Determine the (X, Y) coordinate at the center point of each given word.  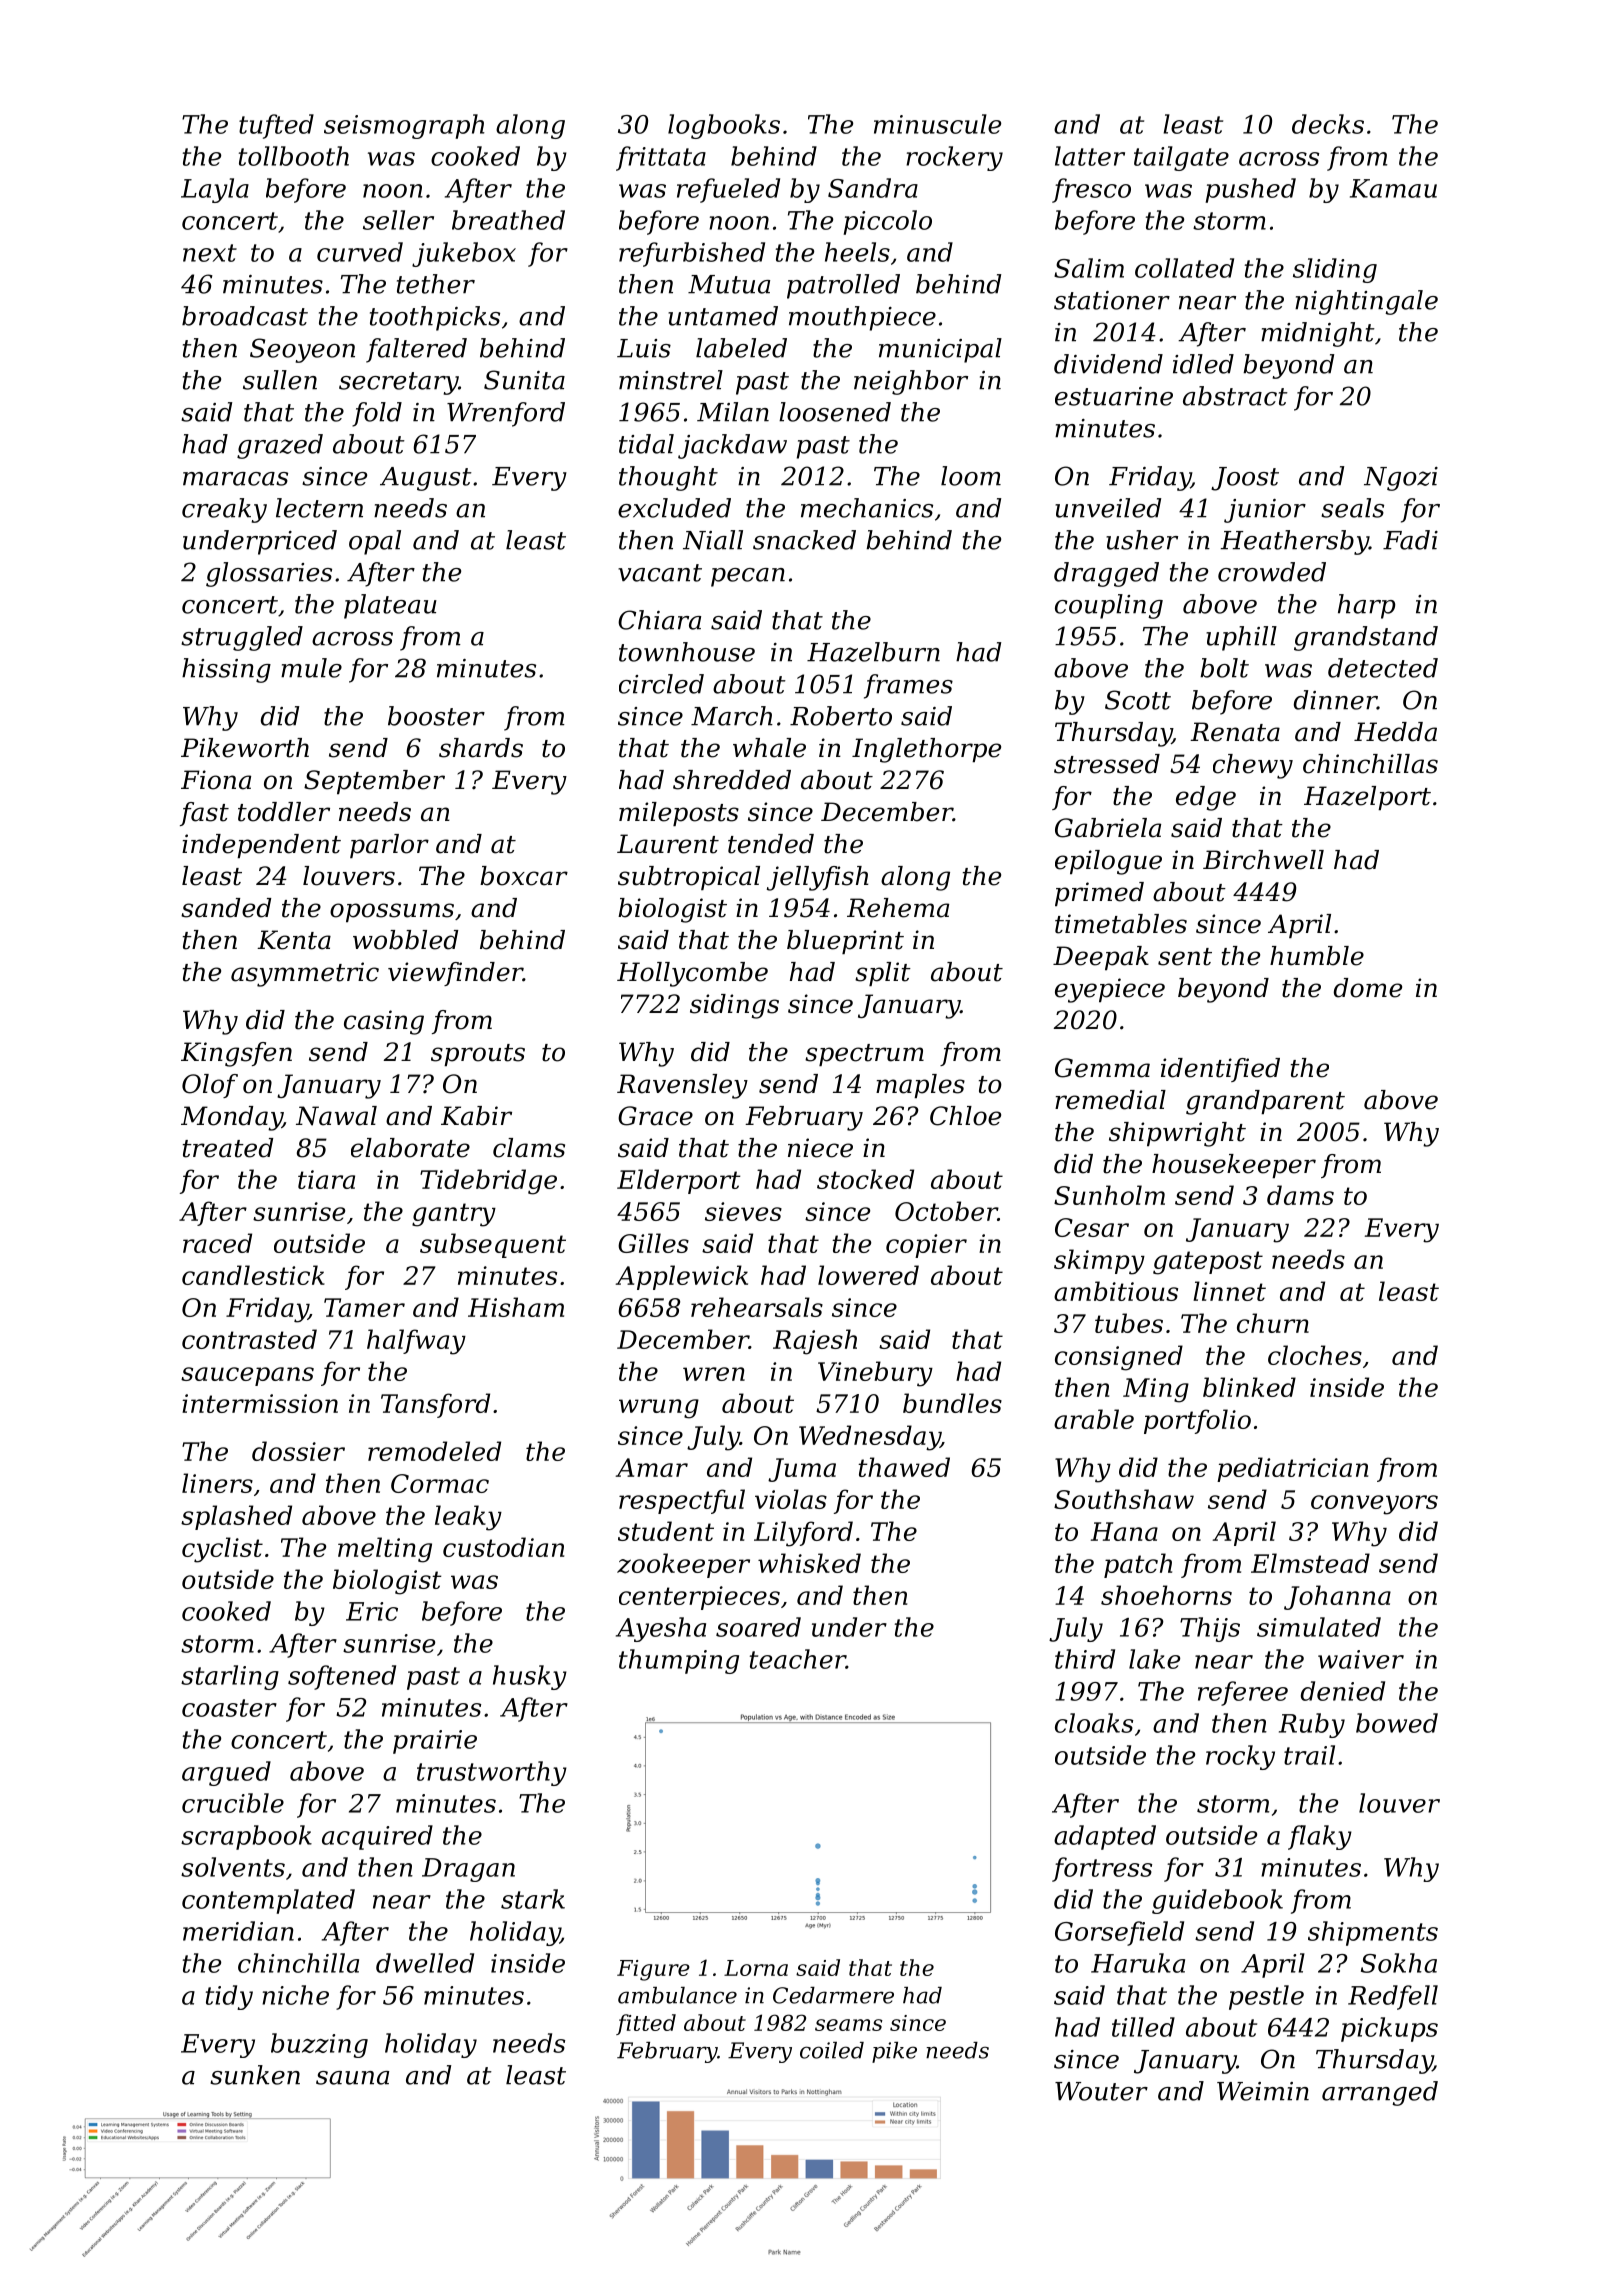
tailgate (1181, 158)
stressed (1107, 764)
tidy (229, 1997)
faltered (416, 350)
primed (1099, 894)
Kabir (476, 1116)
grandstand (1366, 638)
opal (375, 542)
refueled (728, 190)
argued (226, 1773)
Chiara (659, 620)
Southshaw (1124, 1499)
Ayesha (661, 1629)
